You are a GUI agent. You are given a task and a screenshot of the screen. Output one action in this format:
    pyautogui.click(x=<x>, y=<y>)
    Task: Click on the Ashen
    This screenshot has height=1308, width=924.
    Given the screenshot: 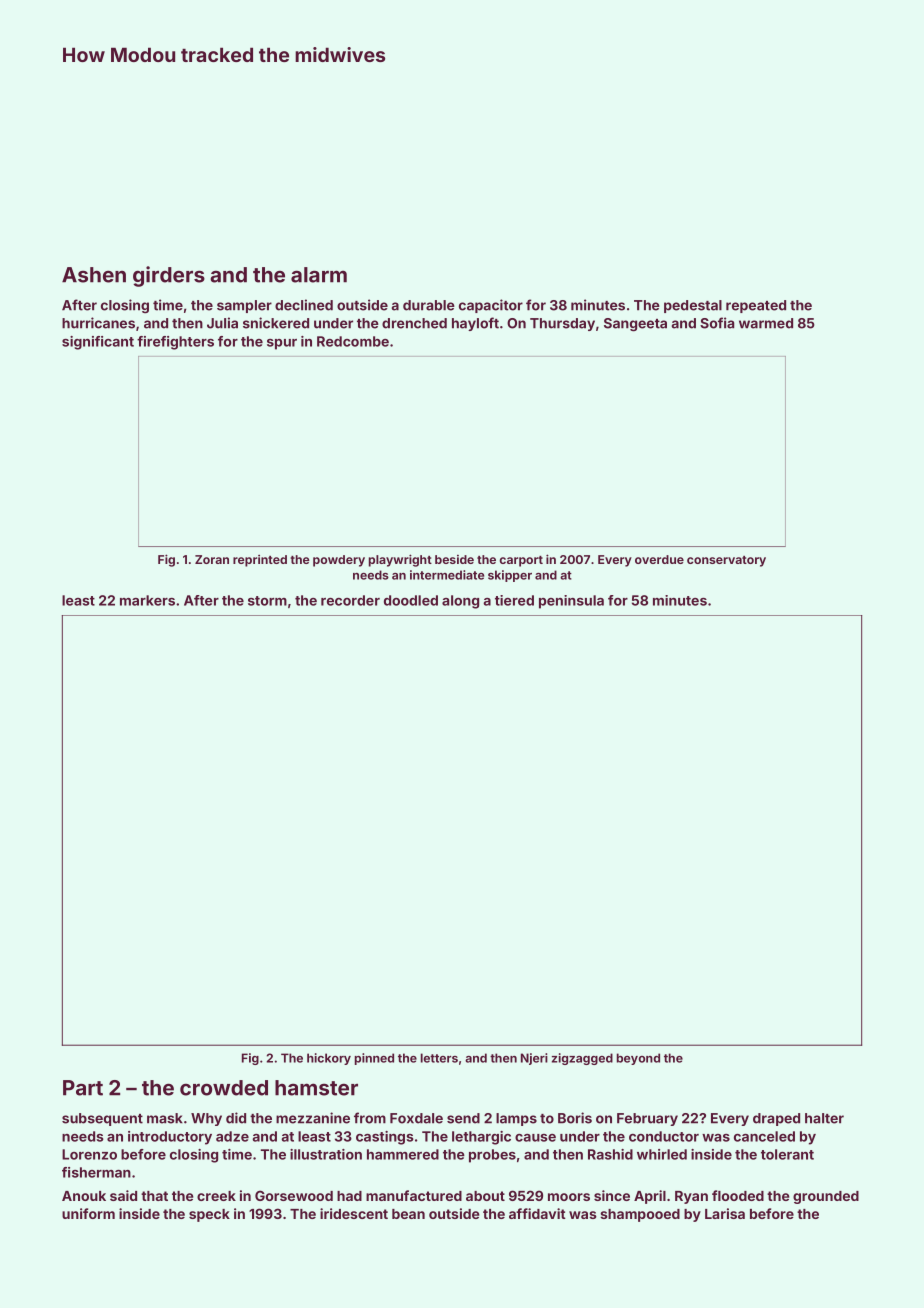 What is the action you would take?
    pyautogui.click(x=94, y=275)
